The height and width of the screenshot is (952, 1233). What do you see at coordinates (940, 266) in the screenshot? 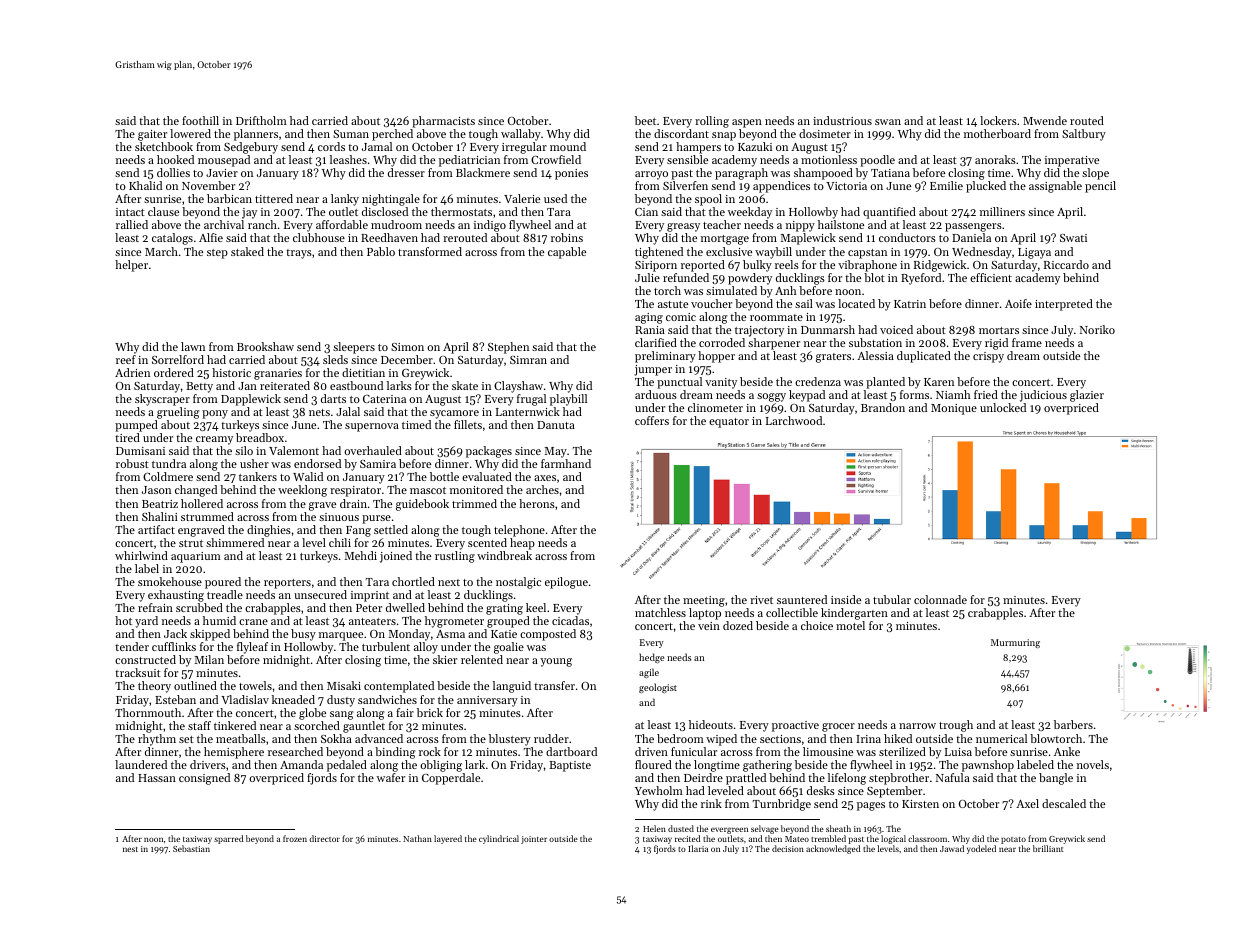
I see `Ridgewick` at bounding box center [940, 266].
